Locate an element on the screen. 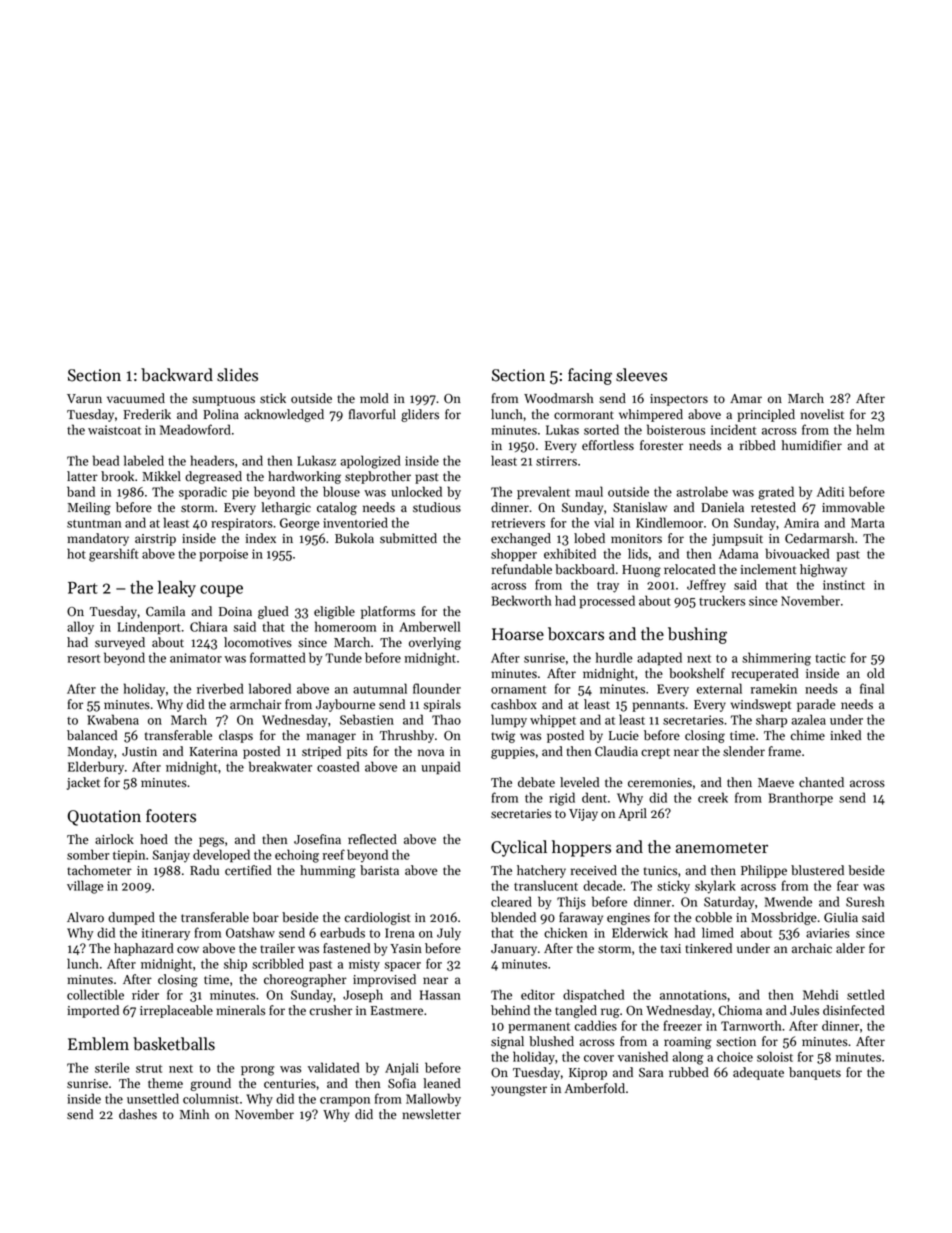 The height and width of the screenshot is (1233, 952). haphazard is located at coordinates (144, 949).
